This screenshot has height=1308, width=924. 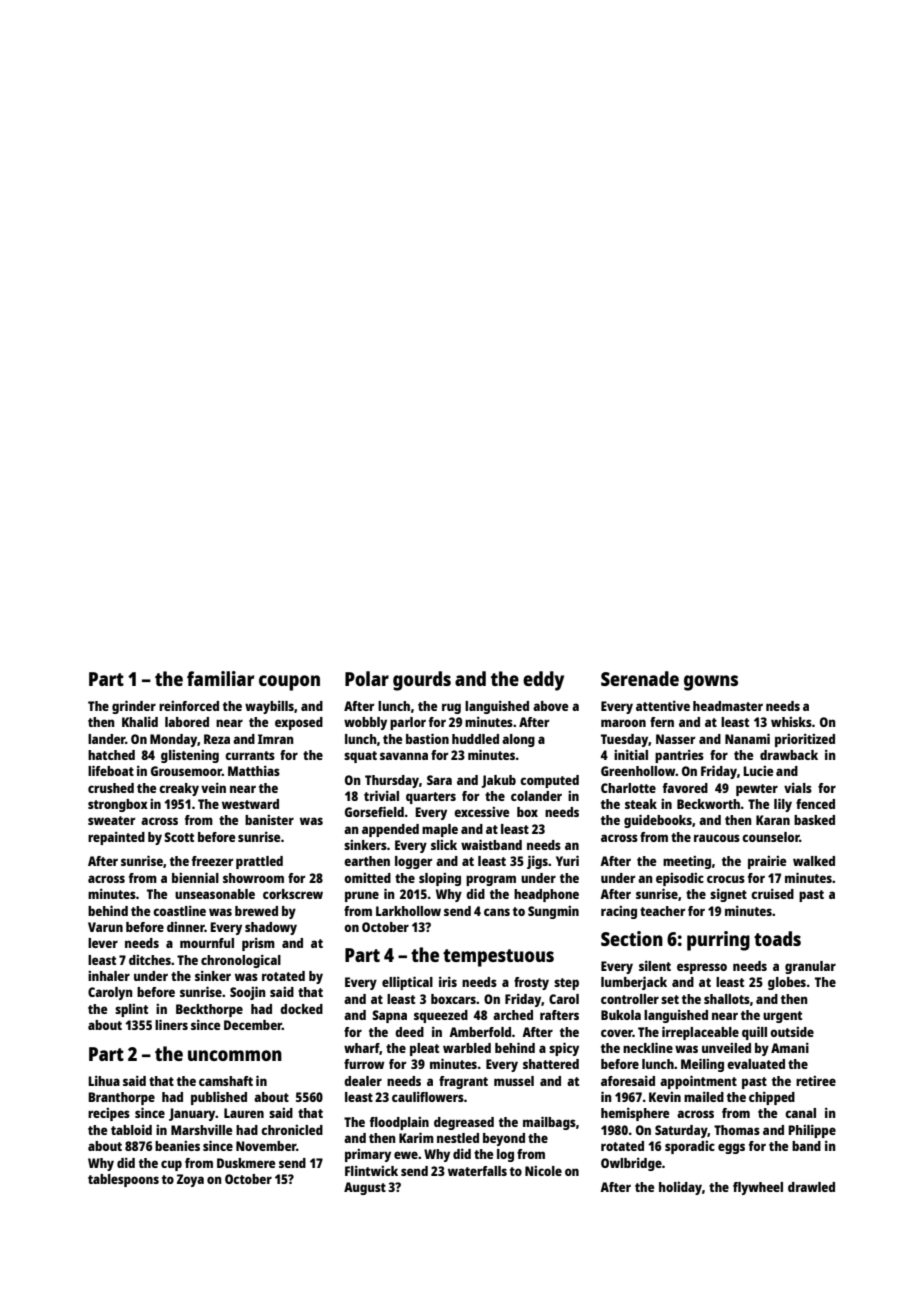 I want to click on fenced, so click(x=815, y=804).
